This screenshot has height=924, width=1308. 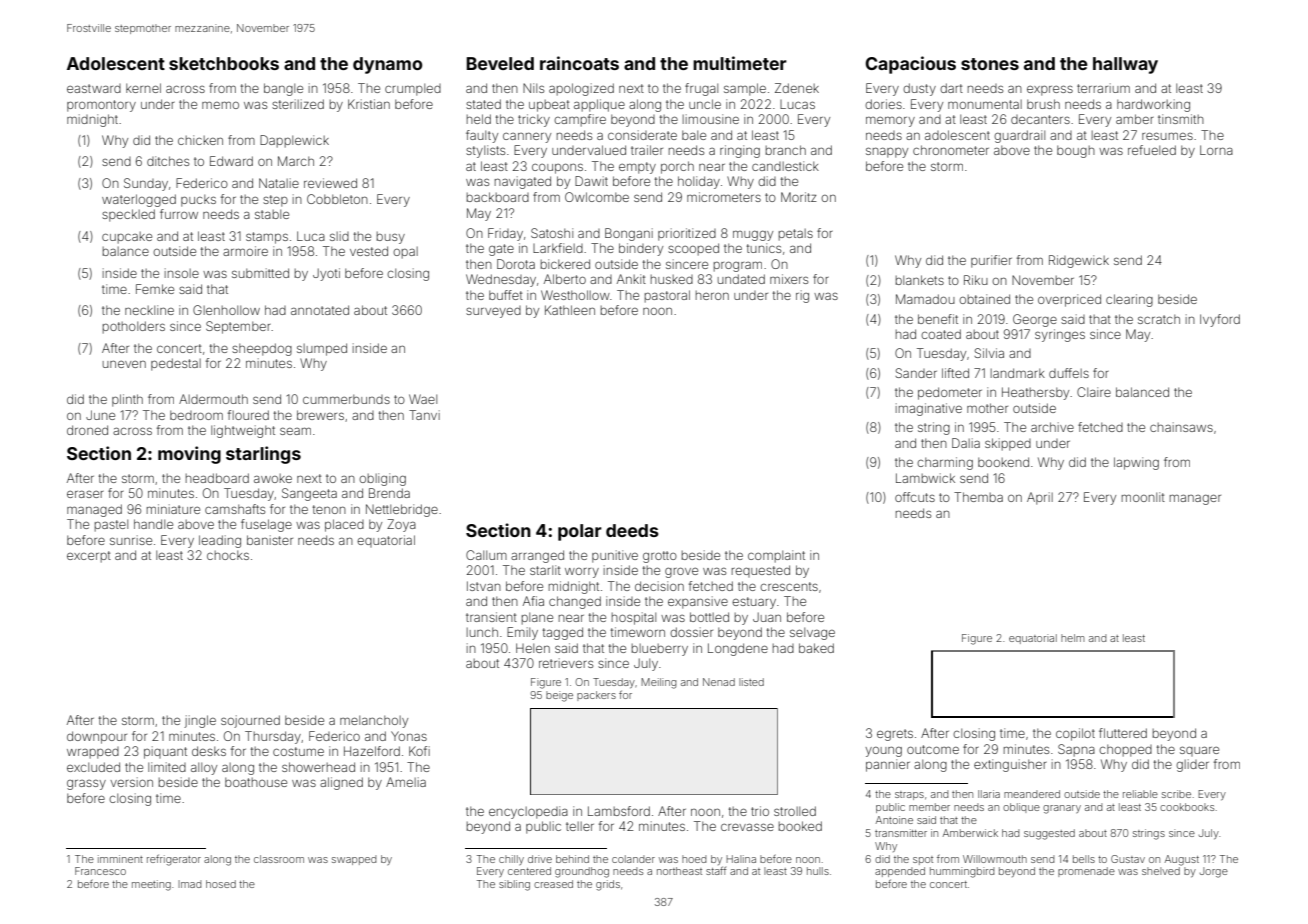 I want to click on sample, so click(x=745, y=89).
